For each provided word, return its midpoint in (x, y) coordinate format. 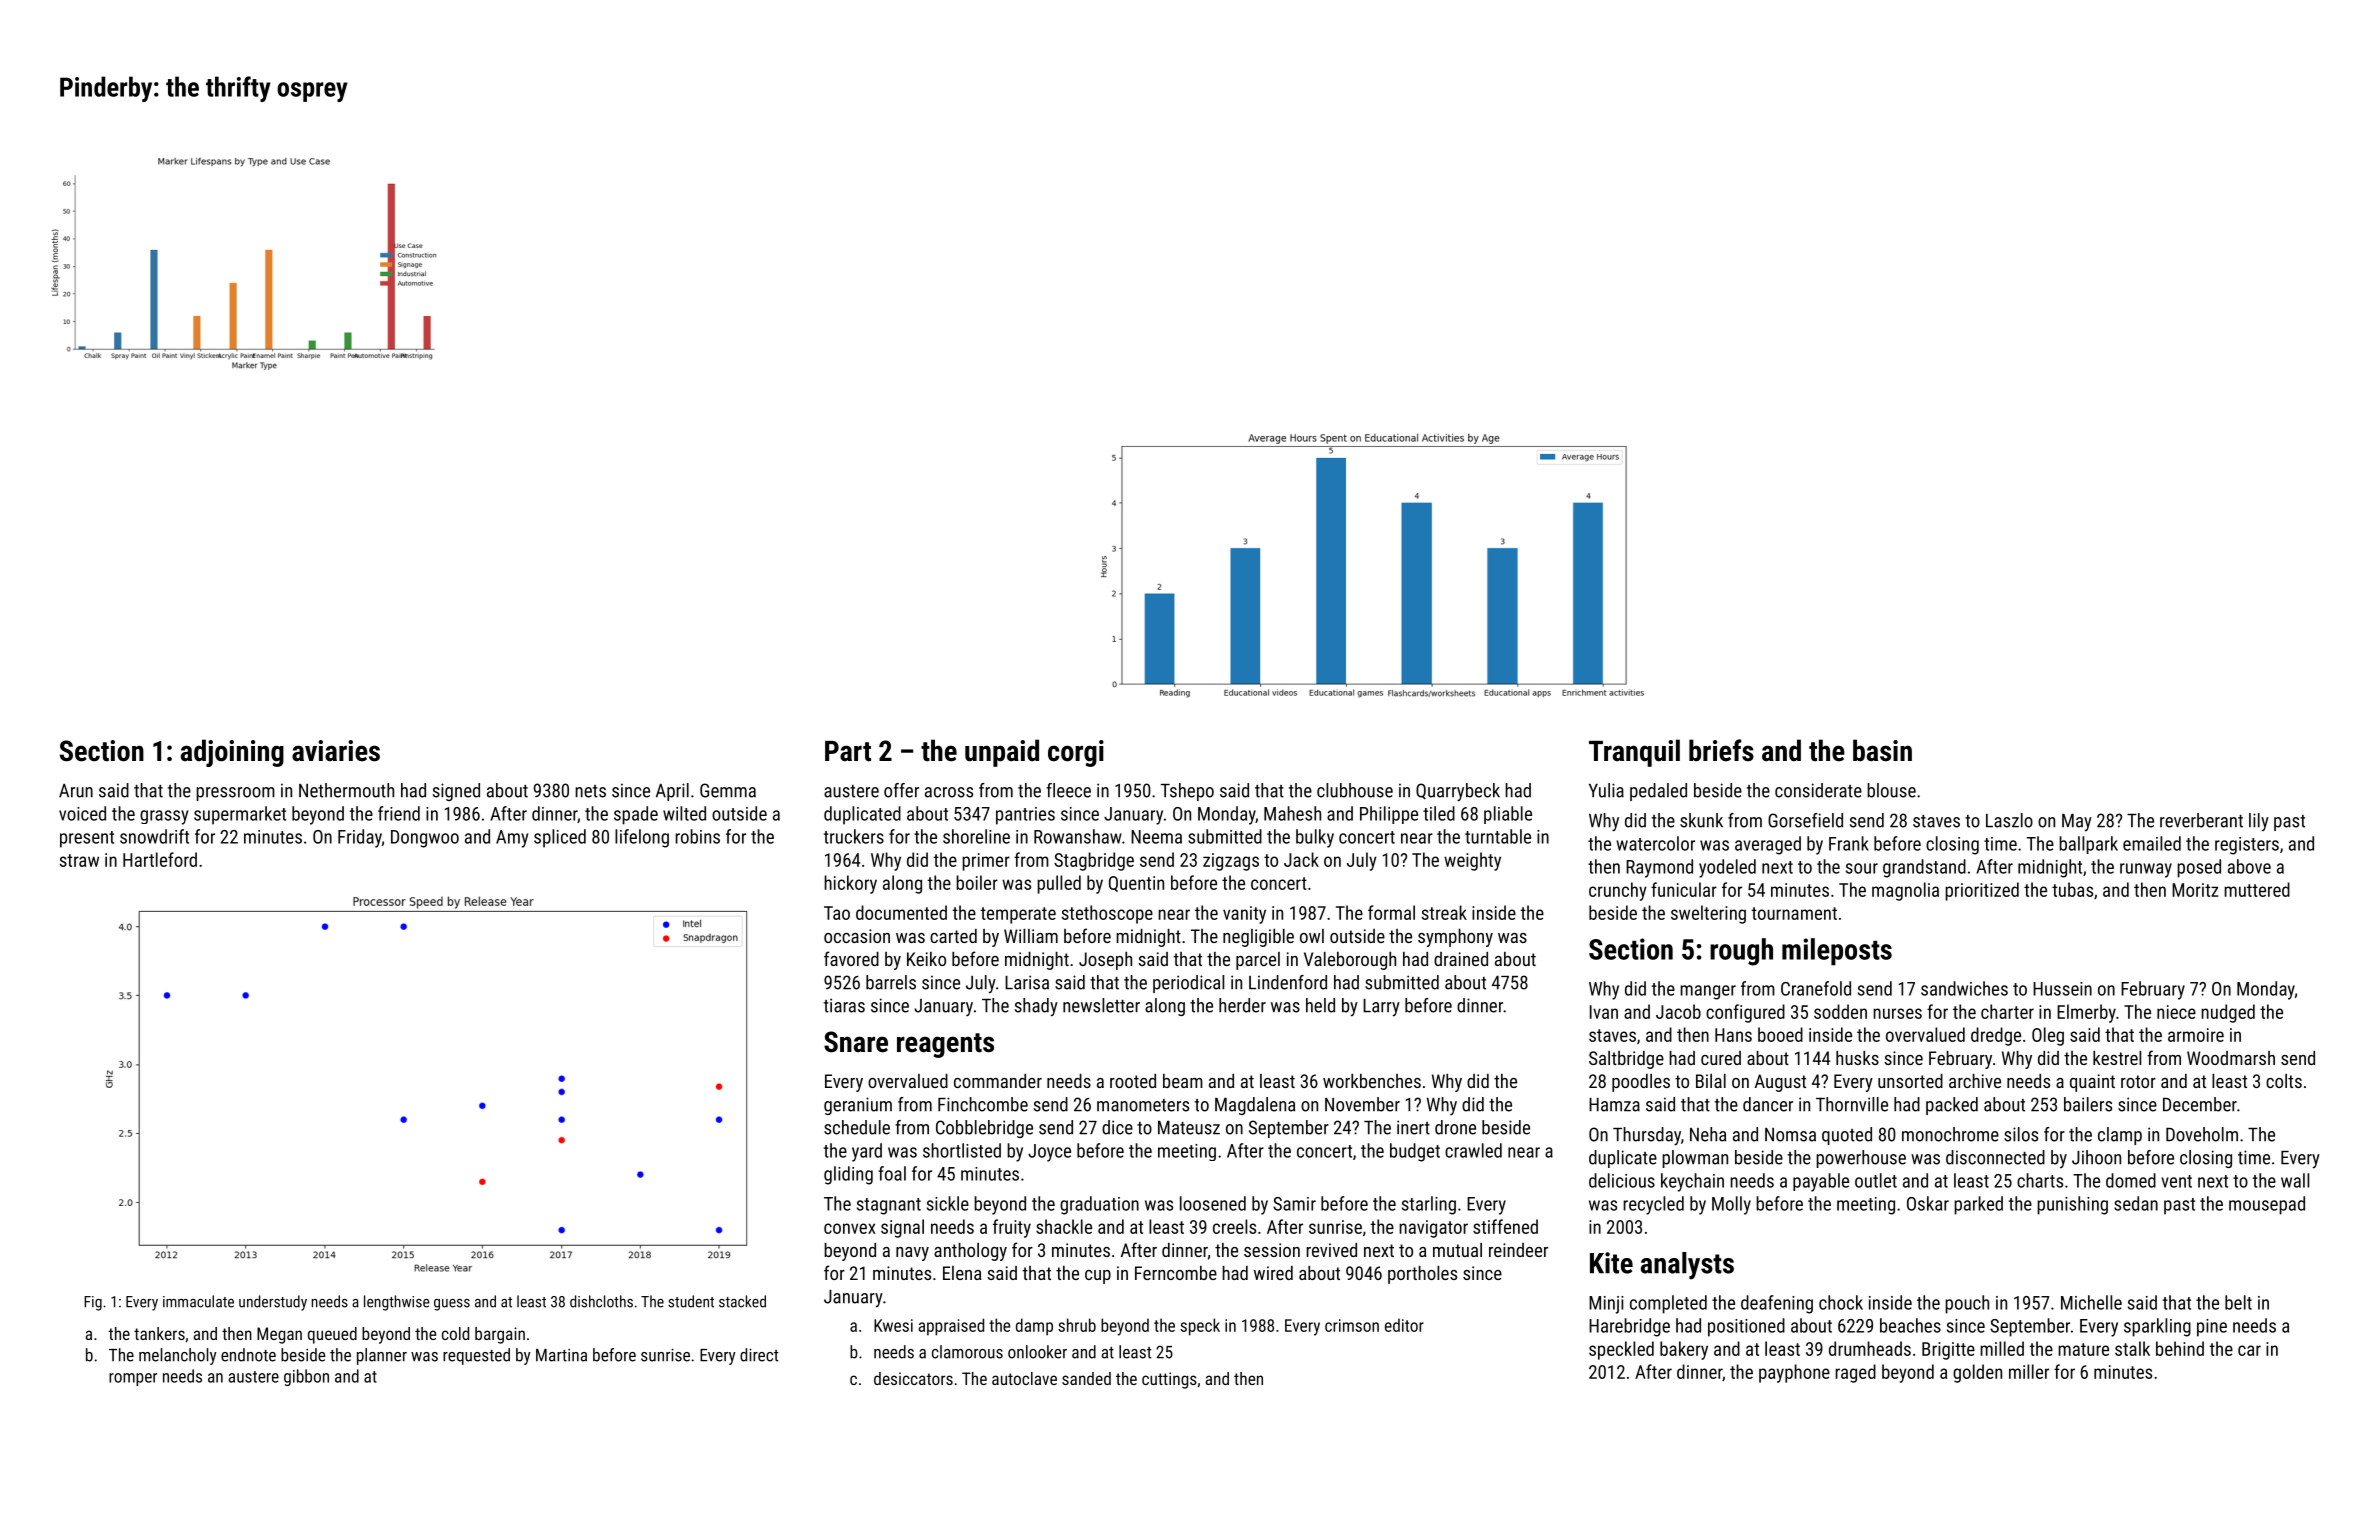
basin (1882, 750)
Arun (76, 791)
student (691, 1301)
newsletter (1101, 1005)
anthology (970, 1252)
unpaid (1002, 753)
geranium (858, 1106)
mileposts (1837, 952)
